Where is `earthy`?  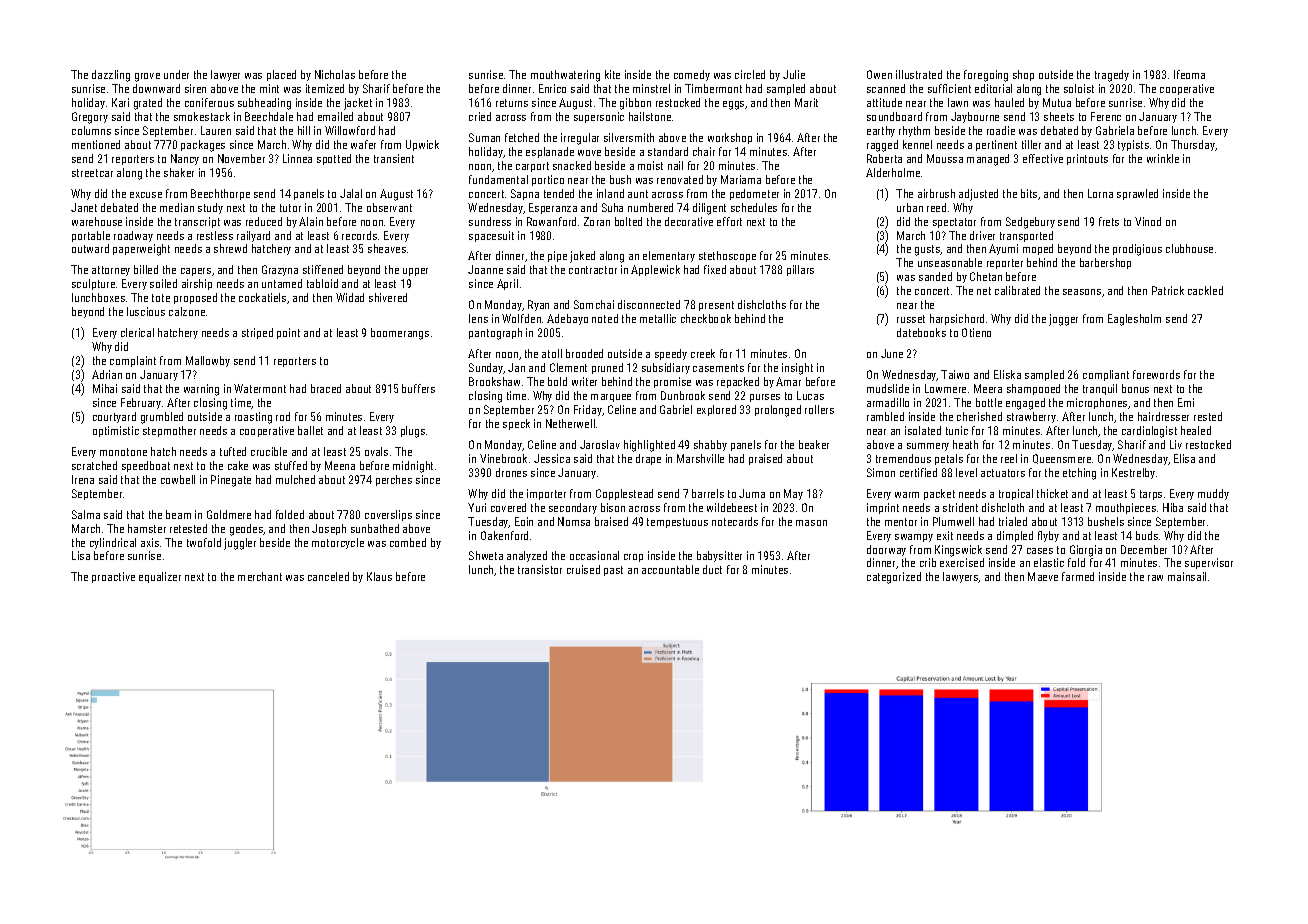
earthy is located at coordinates (881, 131).
